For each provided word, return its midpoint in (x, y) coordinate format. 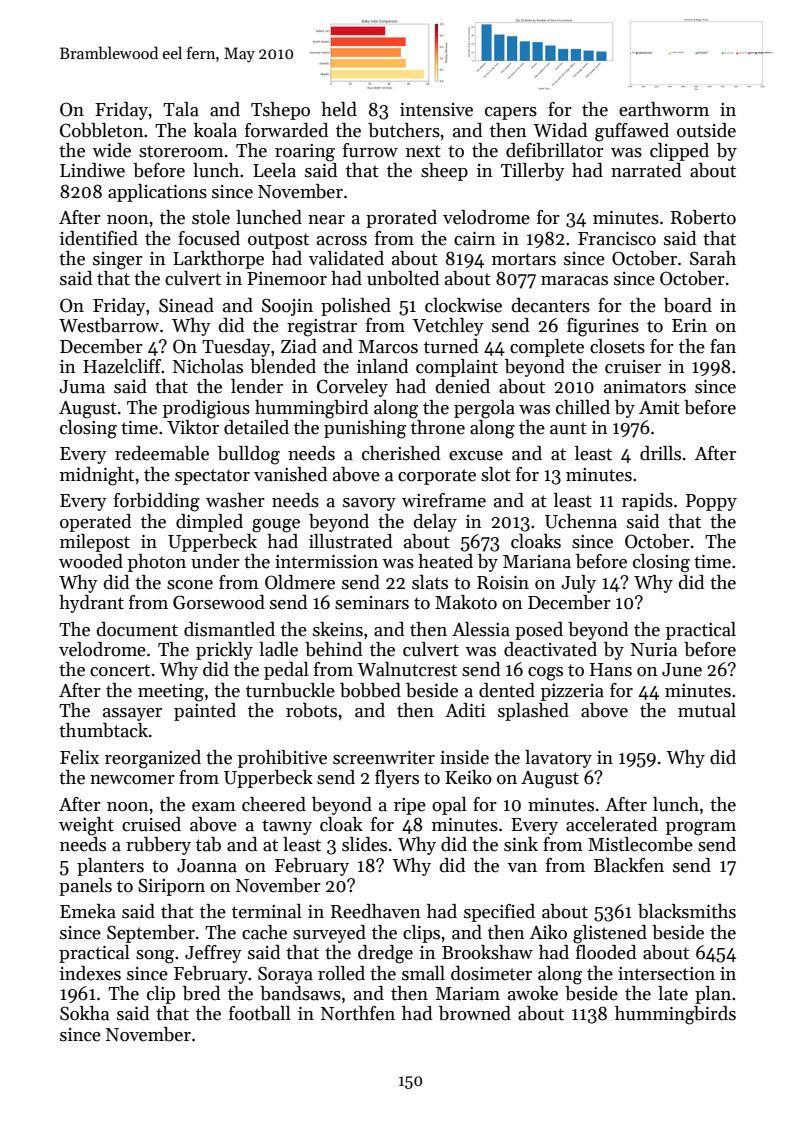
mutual (707, 710)
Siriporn (171, 887)
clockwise (463, 305)
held (339, 109)
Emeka (88, 911)
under (215, 561)
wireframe (444, 500)
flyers (397, 779)
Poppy (711, 502)
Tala (181, 109)
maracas (574, 281)
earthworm (664, 109)
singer (118, 261)
